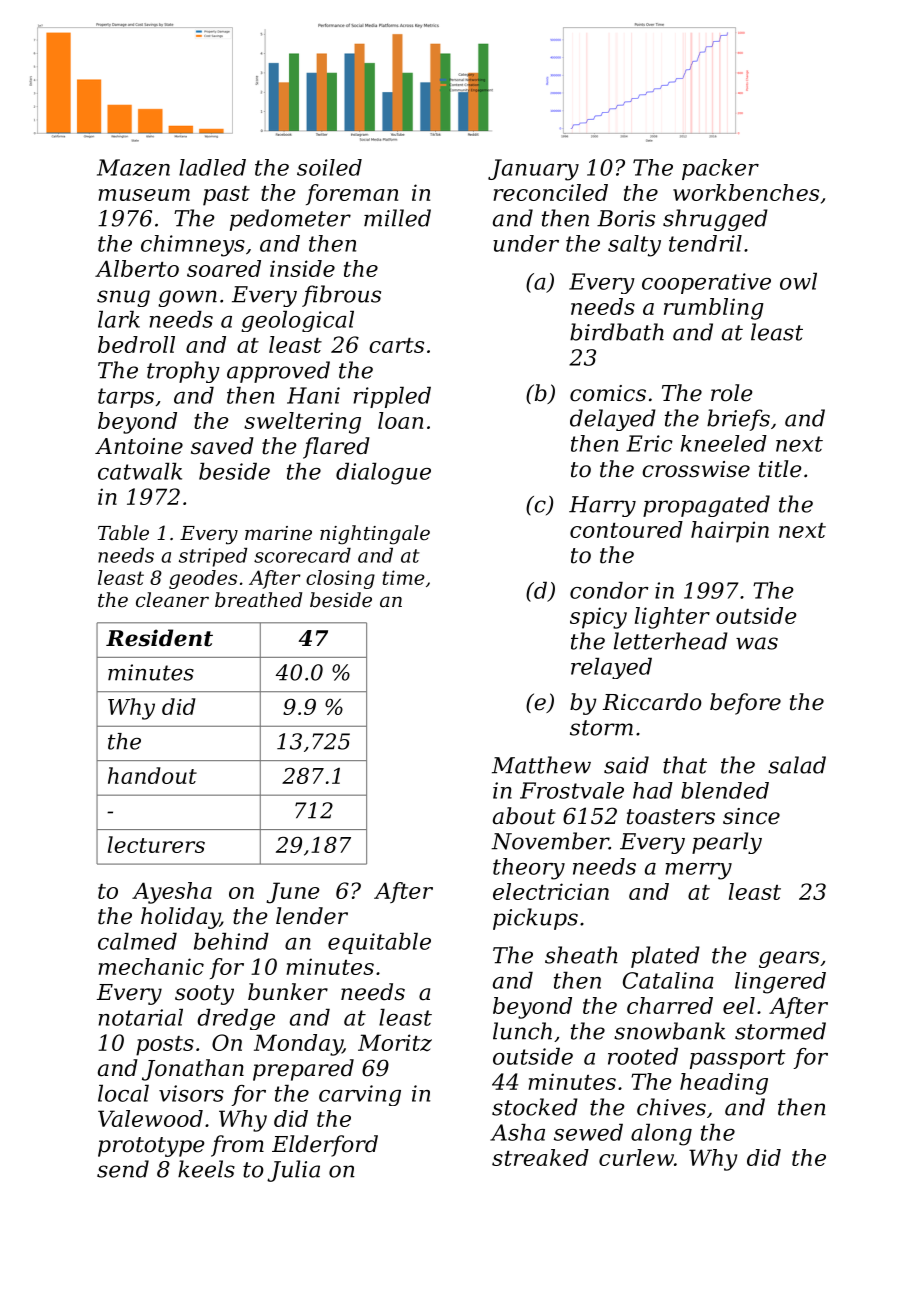 Image resolution: width=924 pixels, height=1311 pixels. What do you see at coordinates (524, 816) in the page?
I see `about` at bounding box center [524, 816].
